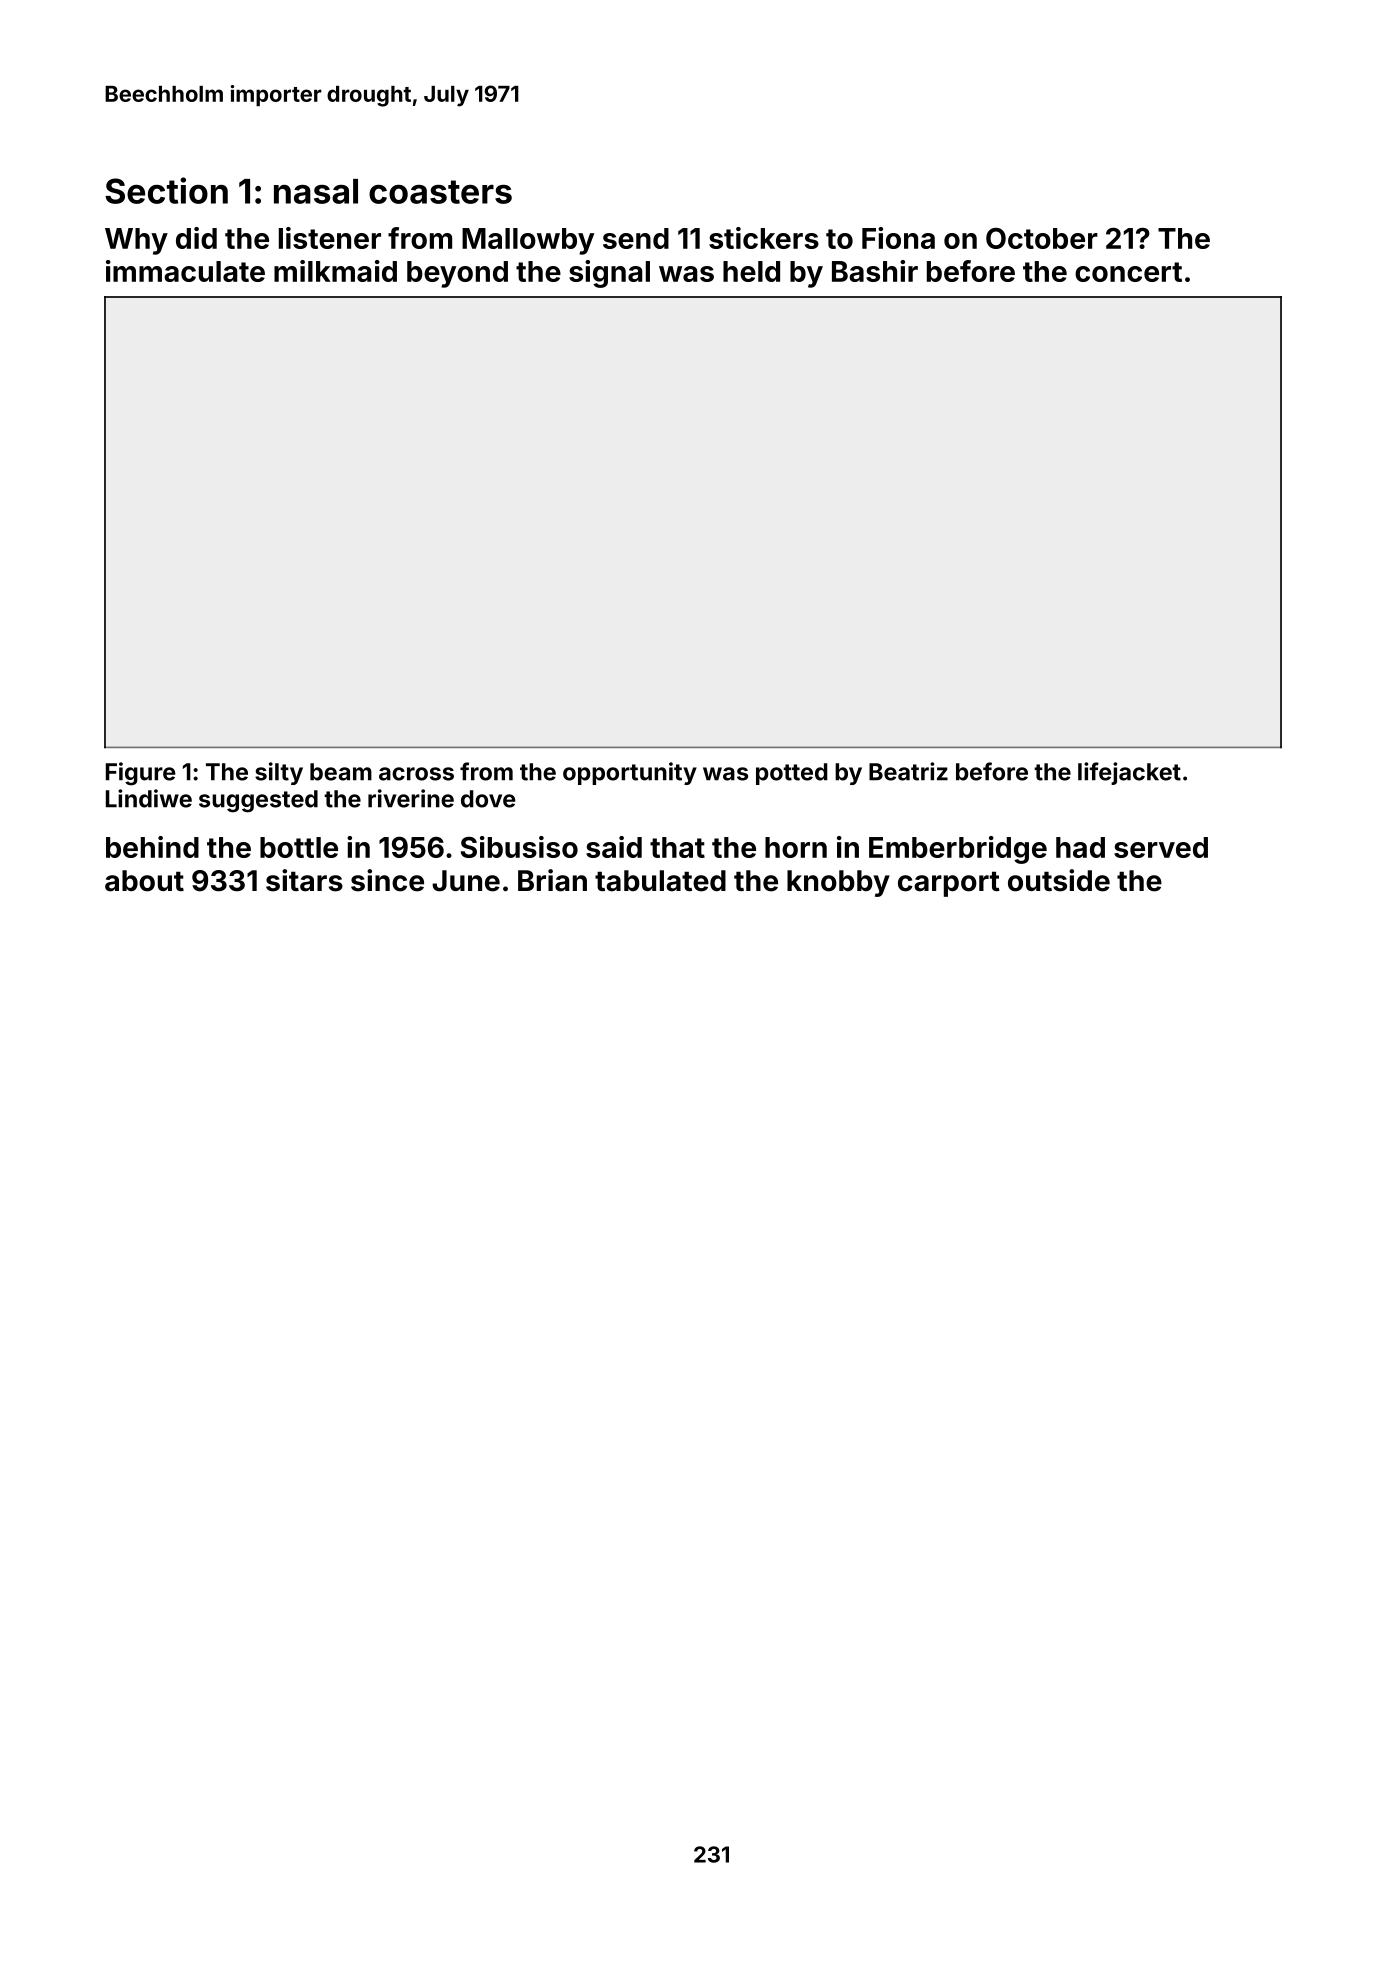 This screenshot has width=1386, height=1969. What do you see at coordinates (630, 773) in the screenshot?
I see `opportunity` at bounding box center [630, 773].
